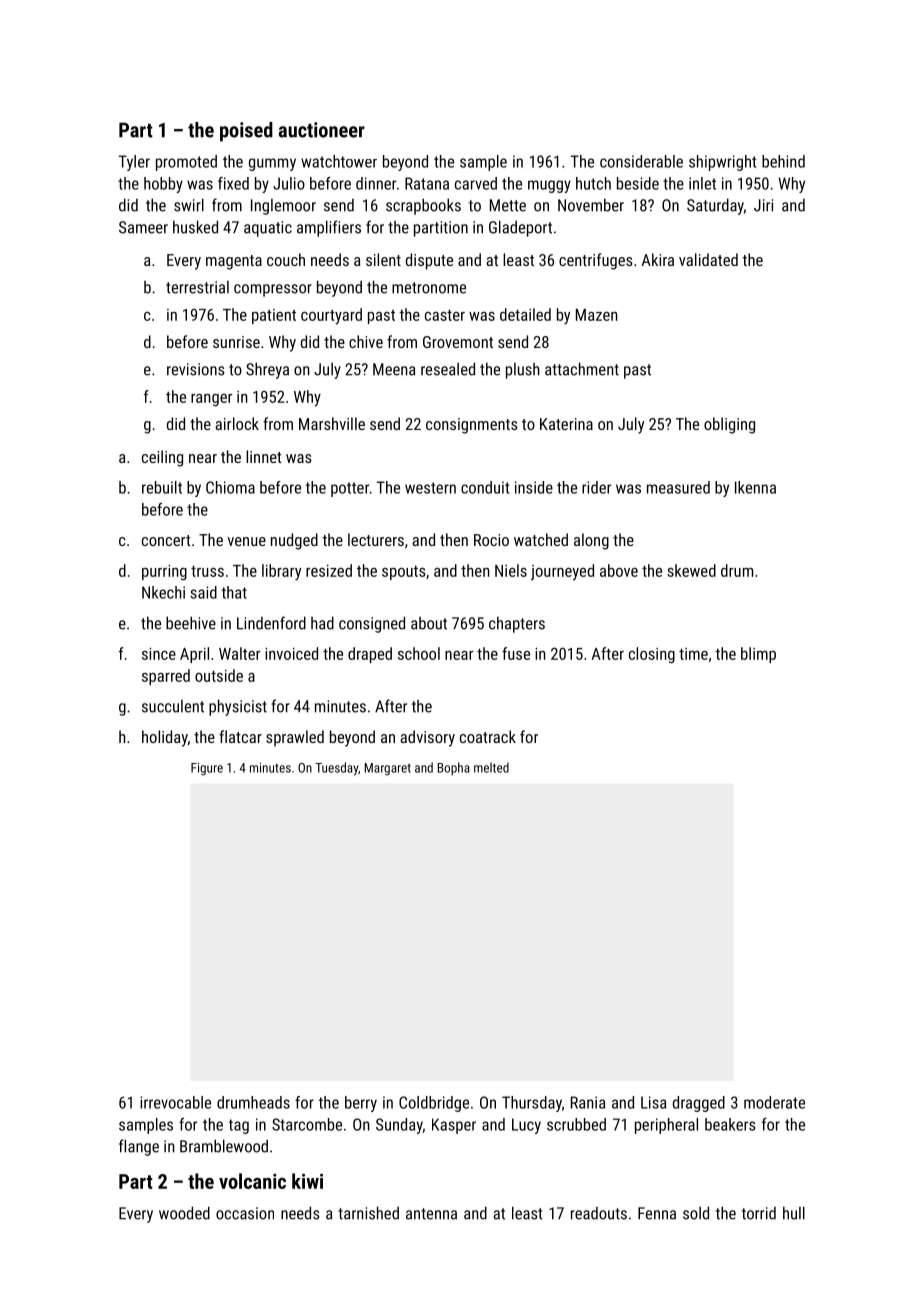 The image size is (924, 1308). I want to click on Figure, so click(207, 769).
